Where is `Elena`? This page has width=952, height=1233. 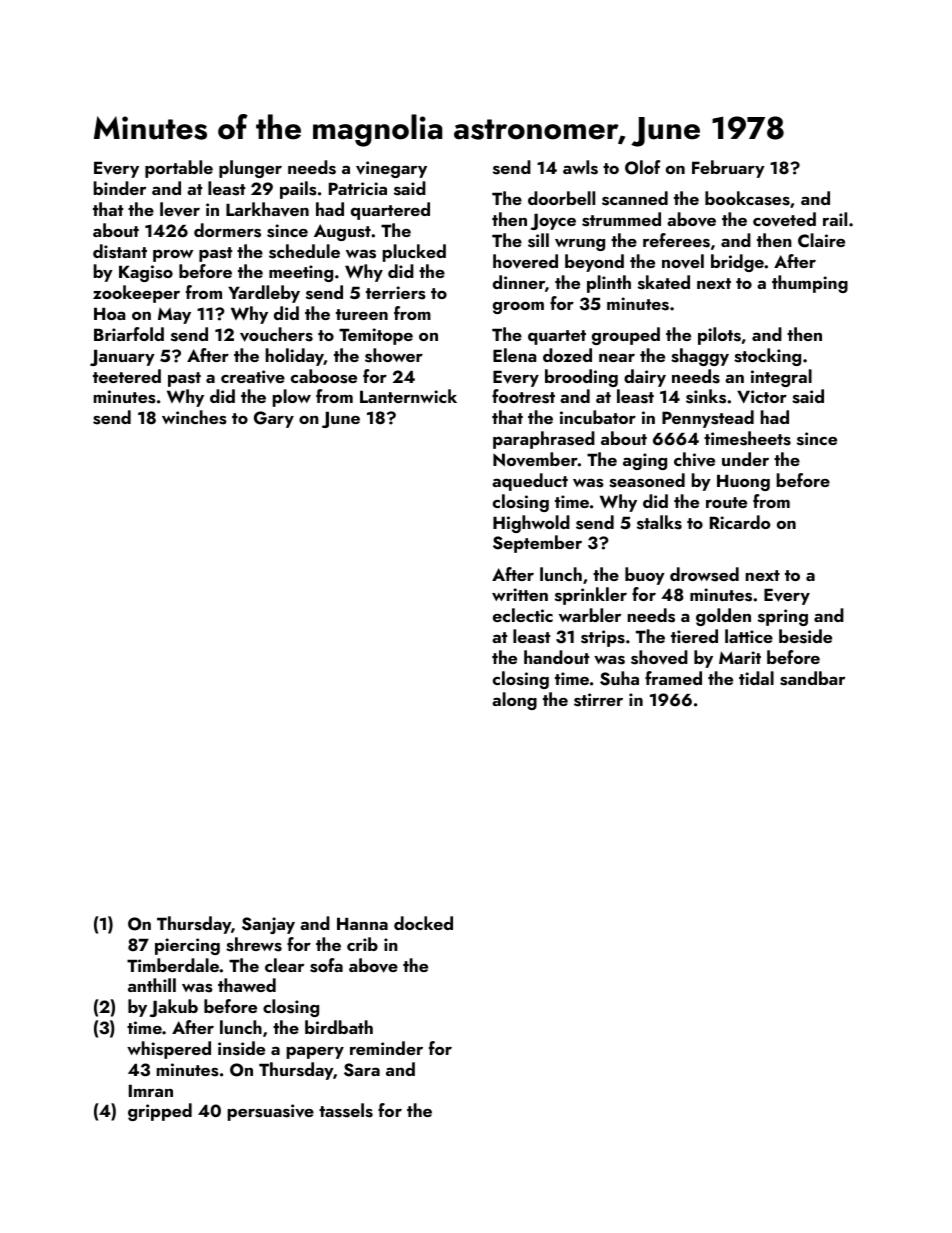 Elena is located at coordinates (514, 355).
